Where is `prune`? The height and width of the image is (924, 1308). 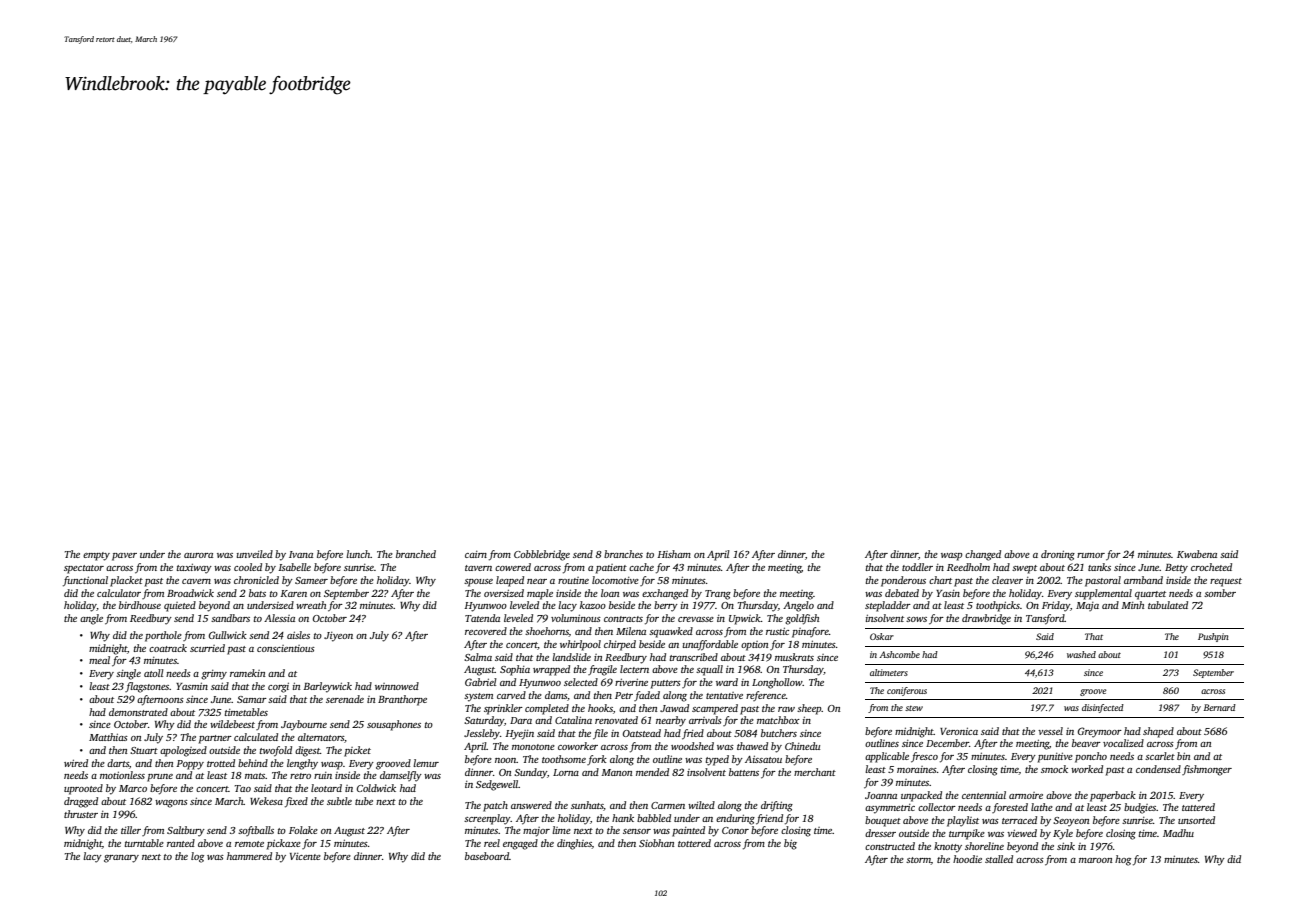 prune is located at coordinates (160, 778).
